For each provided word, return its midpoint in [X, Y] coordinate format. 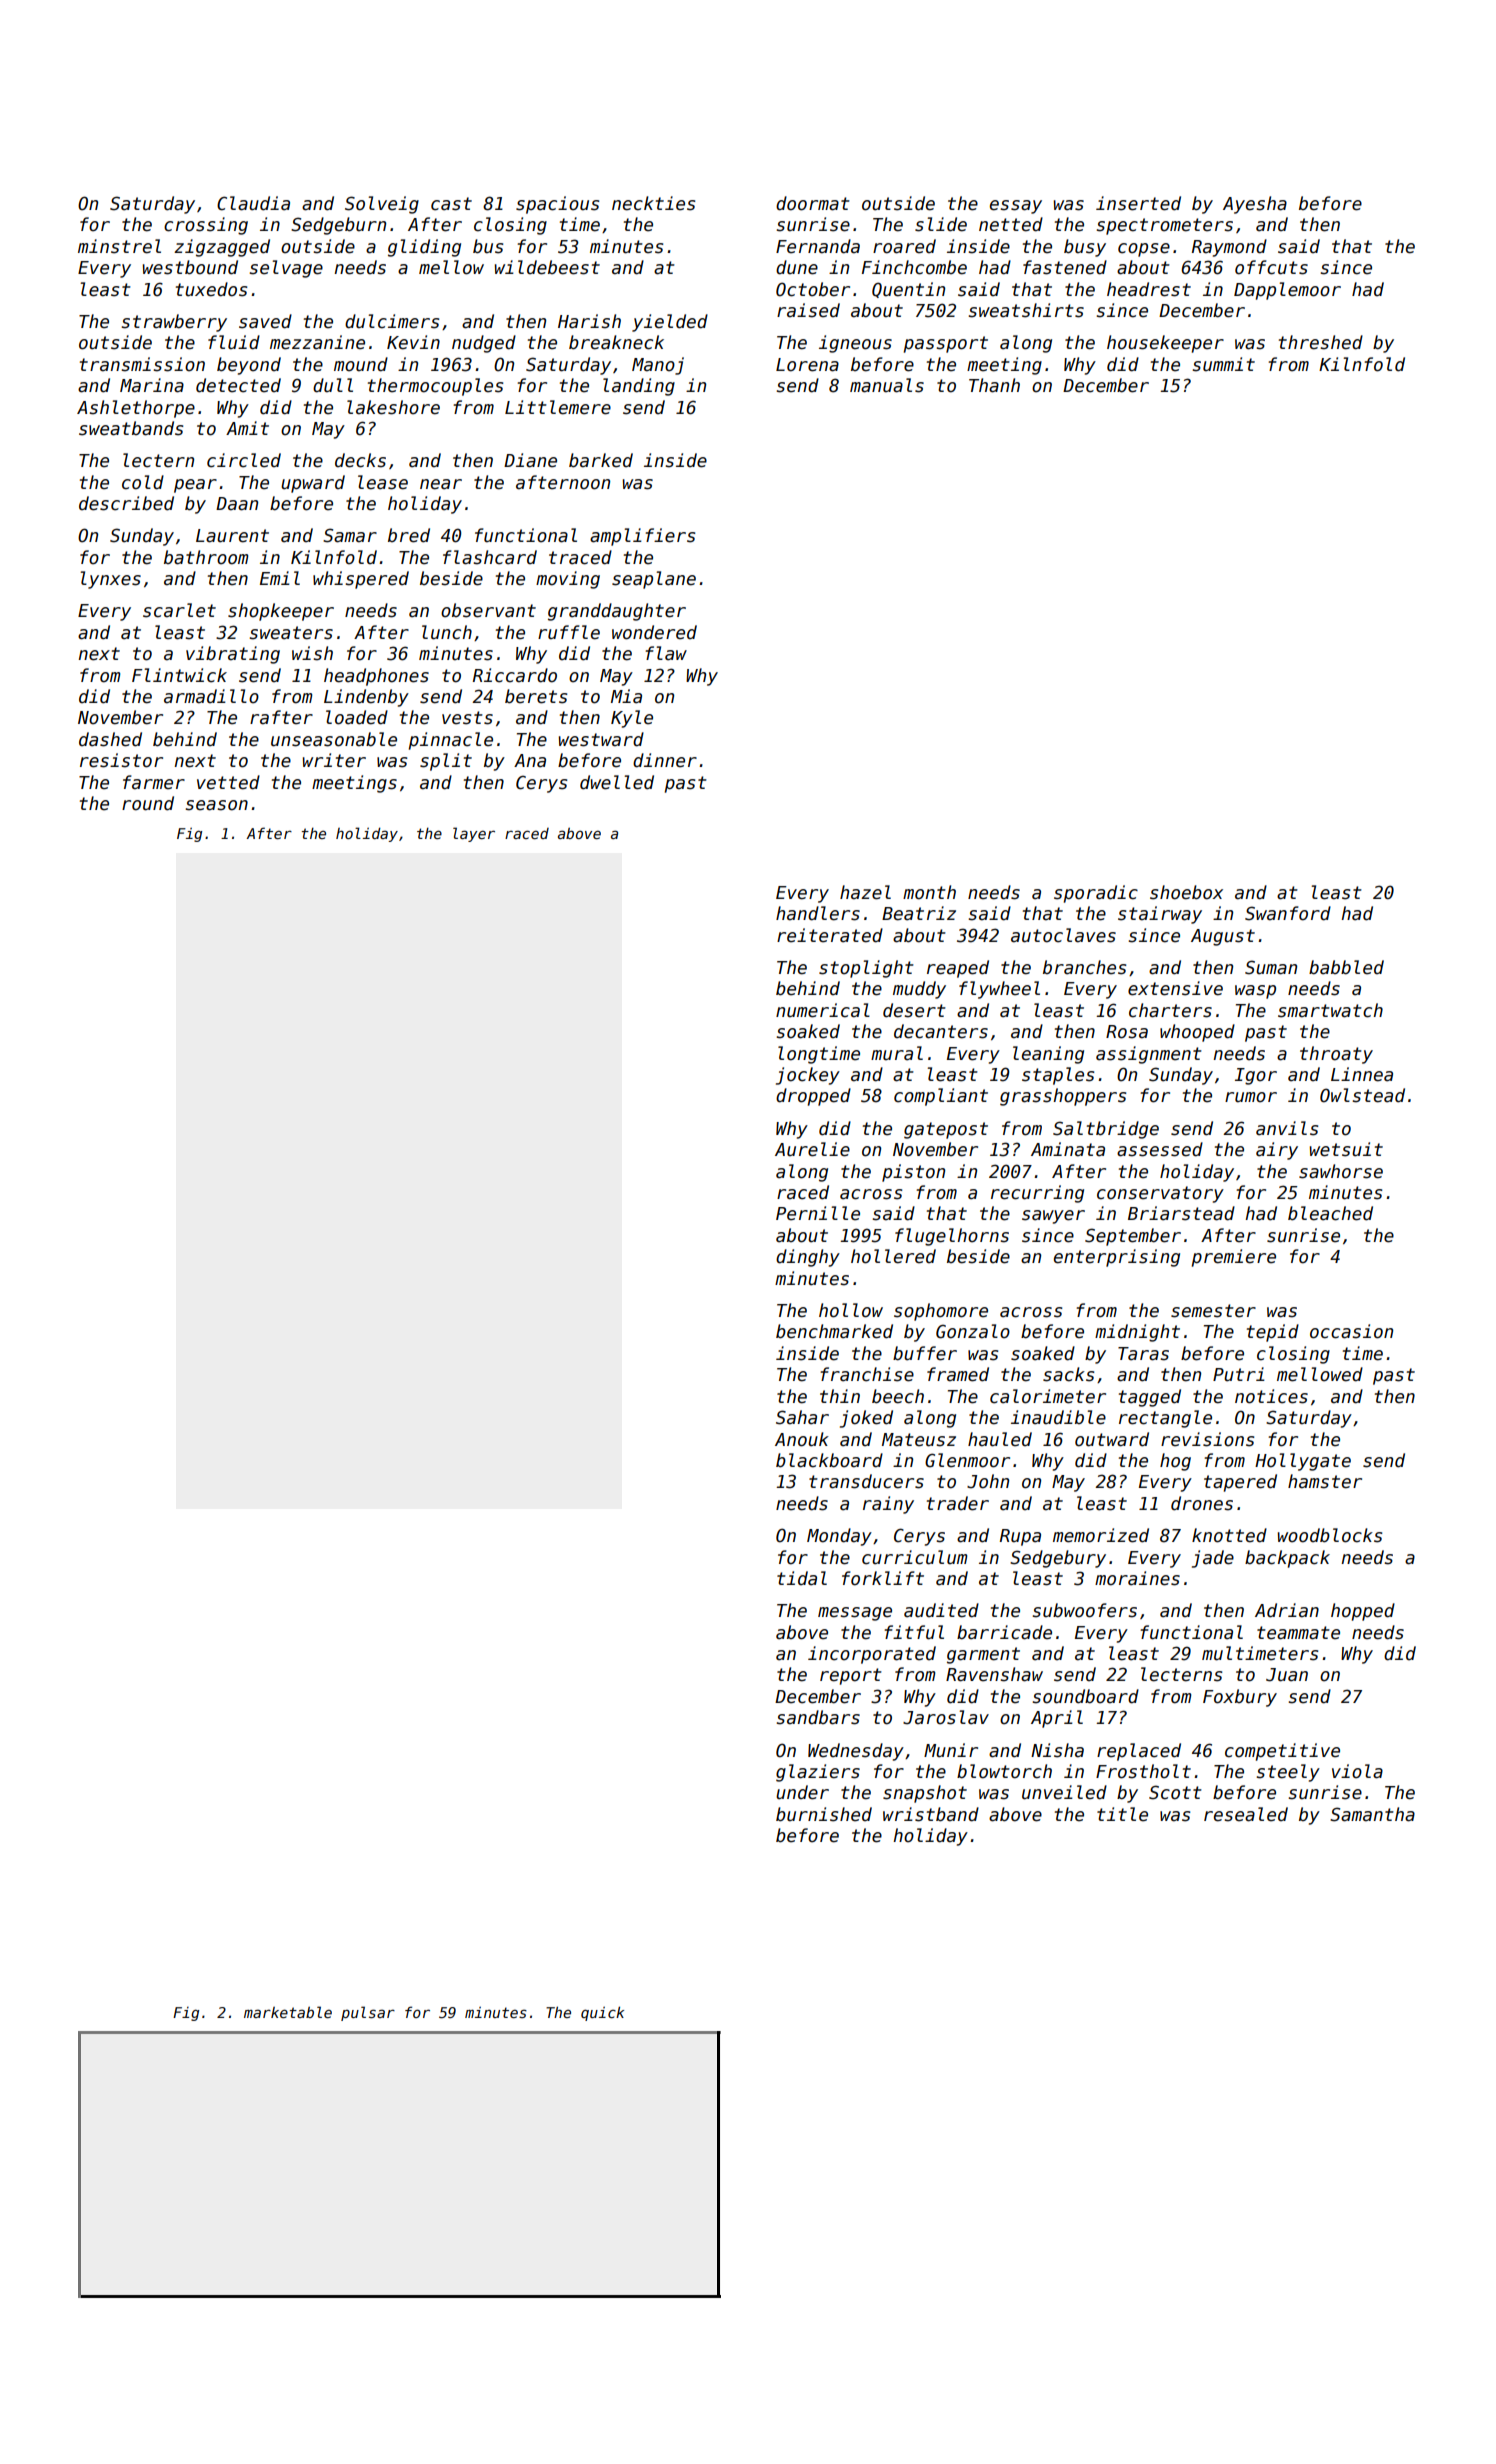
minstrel [119, 246]
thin [840, 1396]
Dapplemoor [1287, 291]
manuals [887, 385]
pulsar [368, 2013]
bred [409, 535]
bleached [1330, 1213]
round [148, 803]
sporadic [1096, 894]
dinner [665, 760]
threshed [1321, 342]
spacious [557, 205]
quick [602, 2013]
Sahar [802, 1417]
